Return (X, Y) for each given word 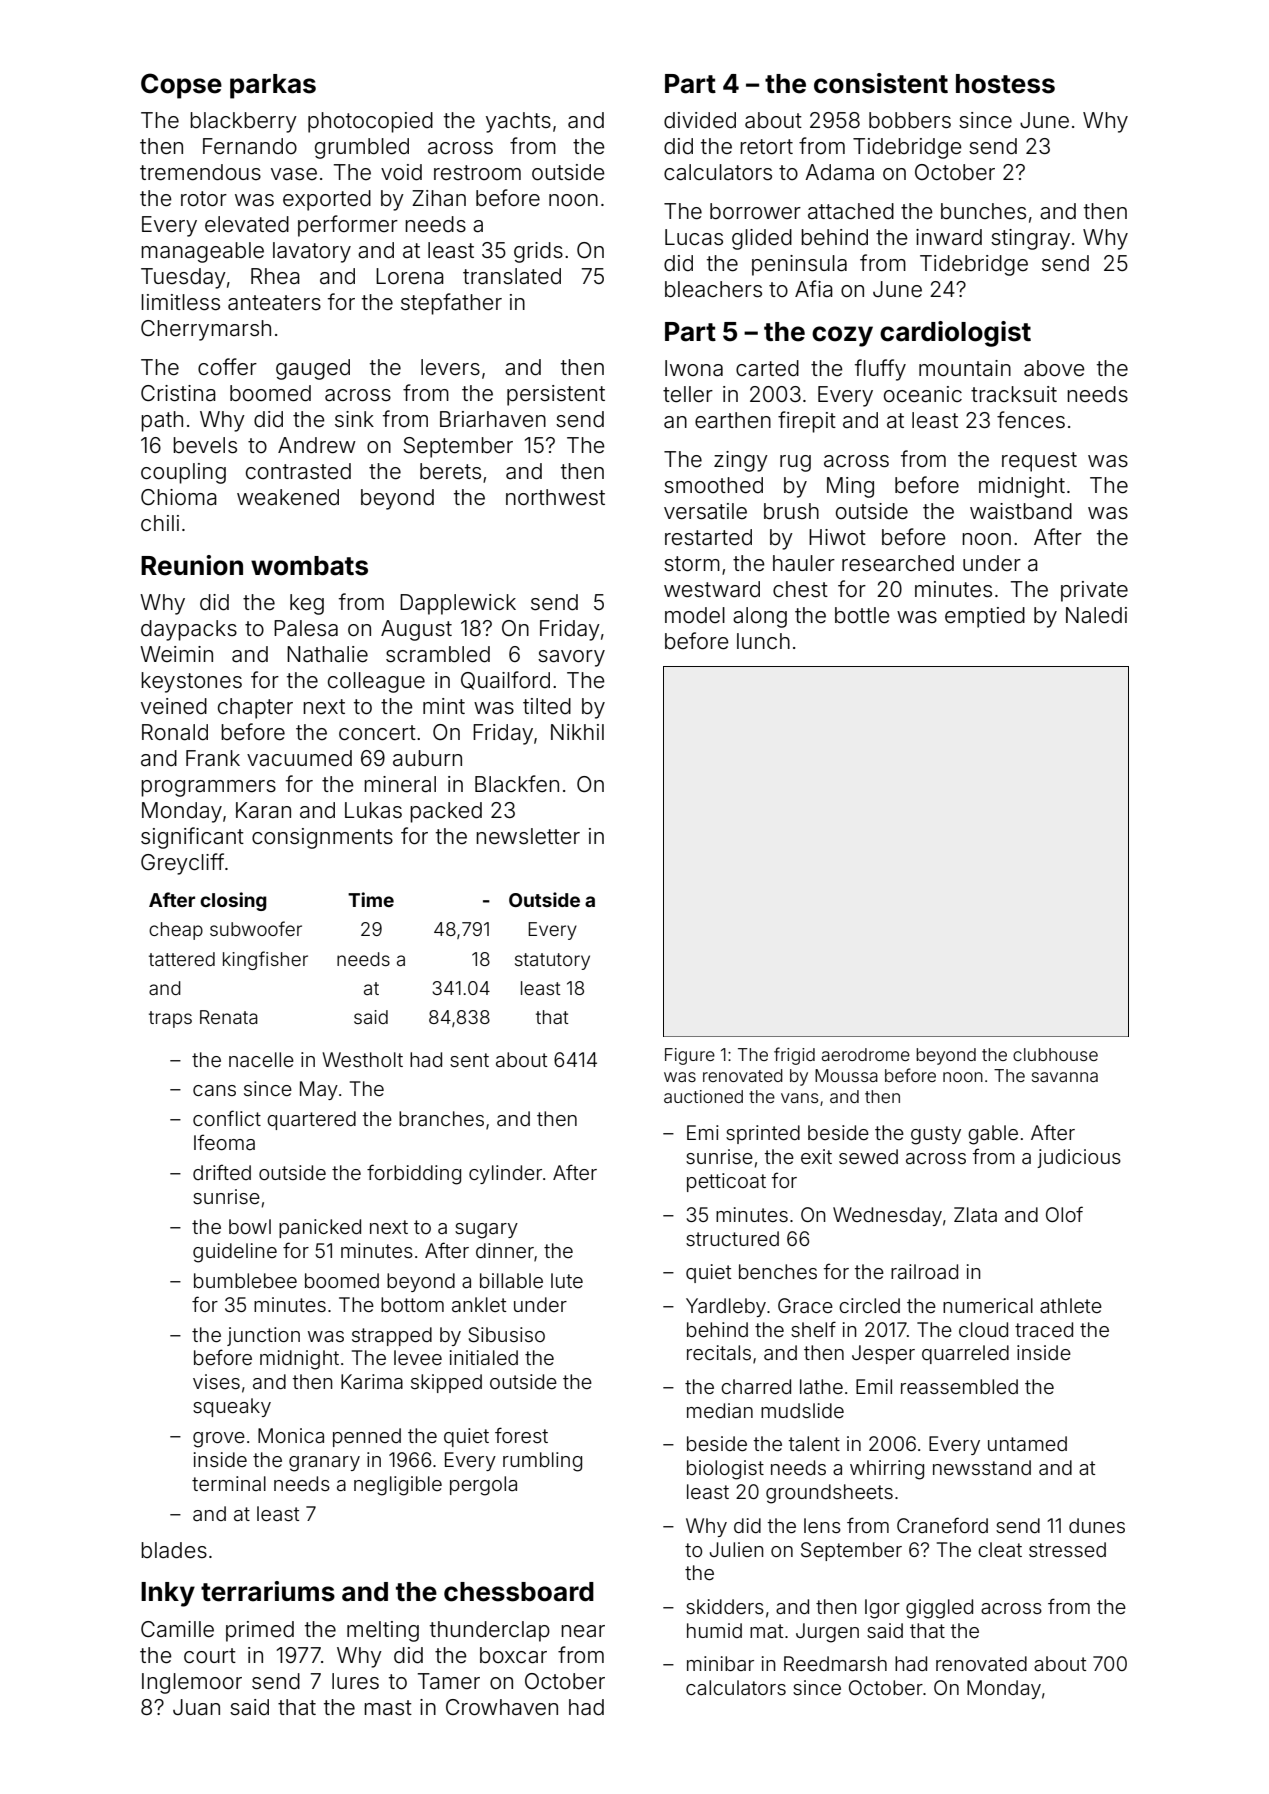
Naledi (1096, 615)
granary (324, 1464)
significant (192, 838)
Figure (690, 1056)
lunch (763, 641)
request (1039, 462)
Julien (736, 1549)
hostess (1005, 84)
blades (174, 1550)
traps (170, 1019)
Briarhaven (493, 419)
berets (450, 471)
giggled (939, 1609)
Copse (181, 86)
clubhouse (1055, 1054)
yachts (518, 122)
